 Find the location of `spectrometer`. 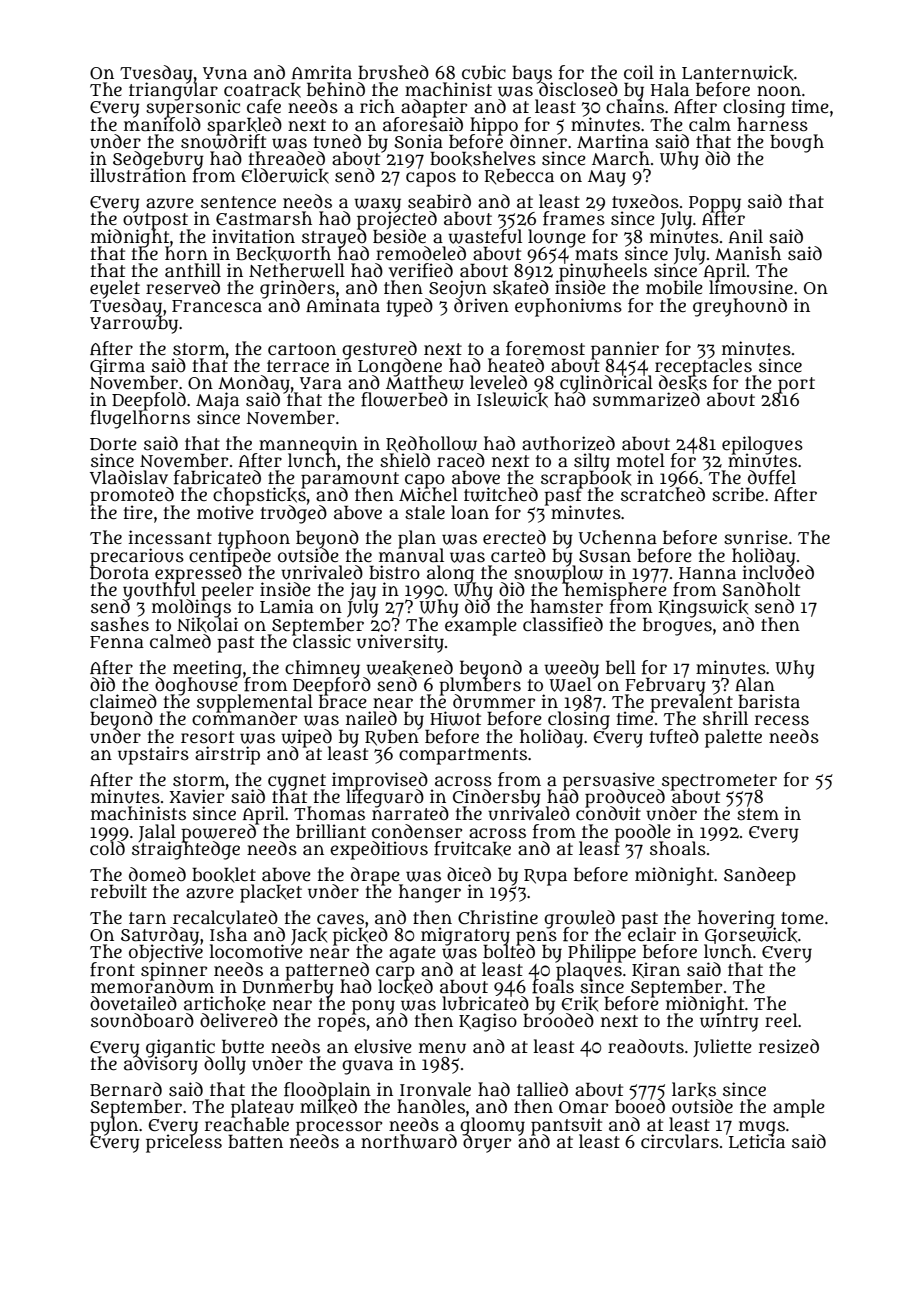

spectrometer is located at coordinates (719, 782).
